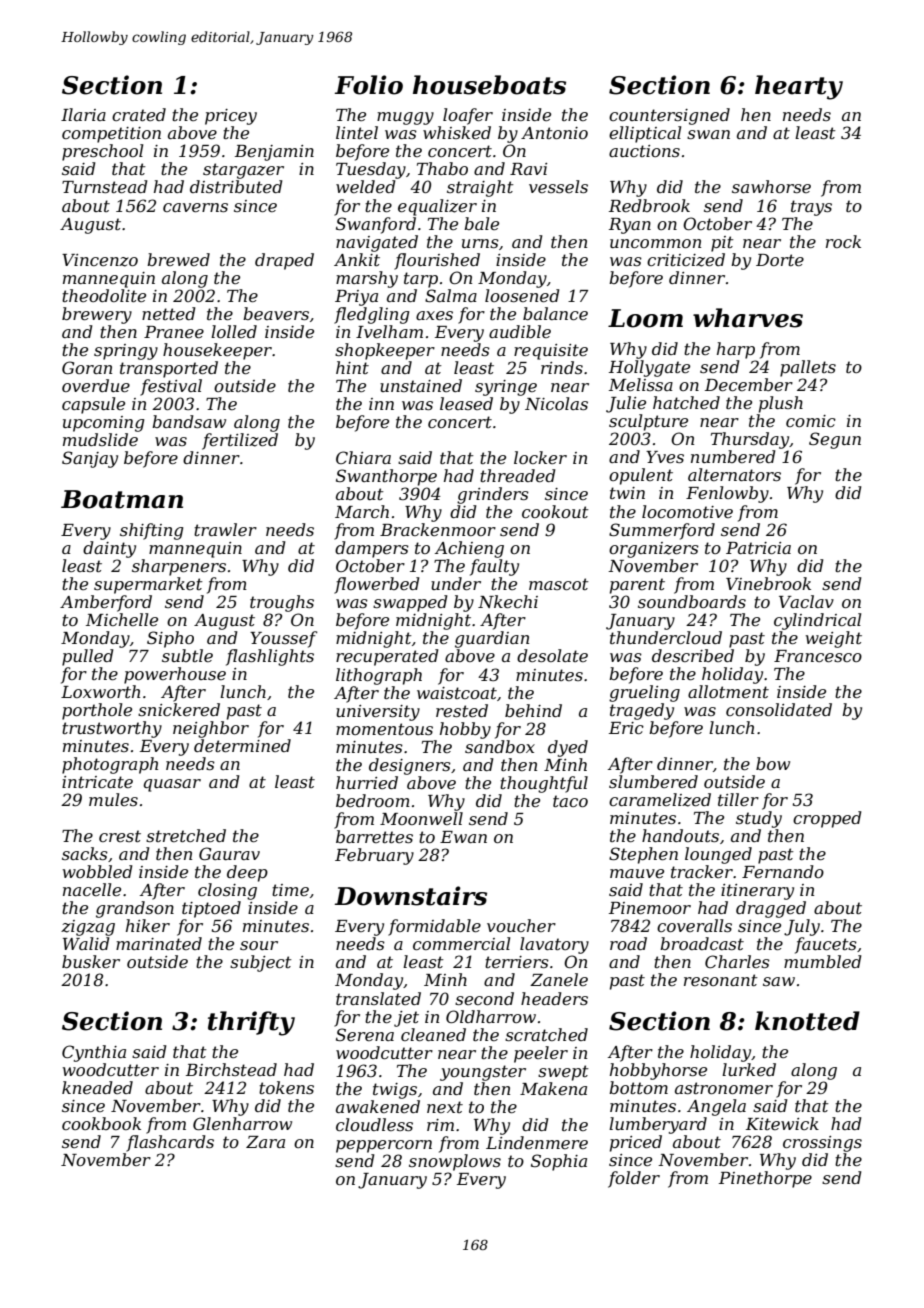  What do you see at coordinates (758, 548) in the screenshot?
I see `Patricia` at bounding box center [758, 548].
